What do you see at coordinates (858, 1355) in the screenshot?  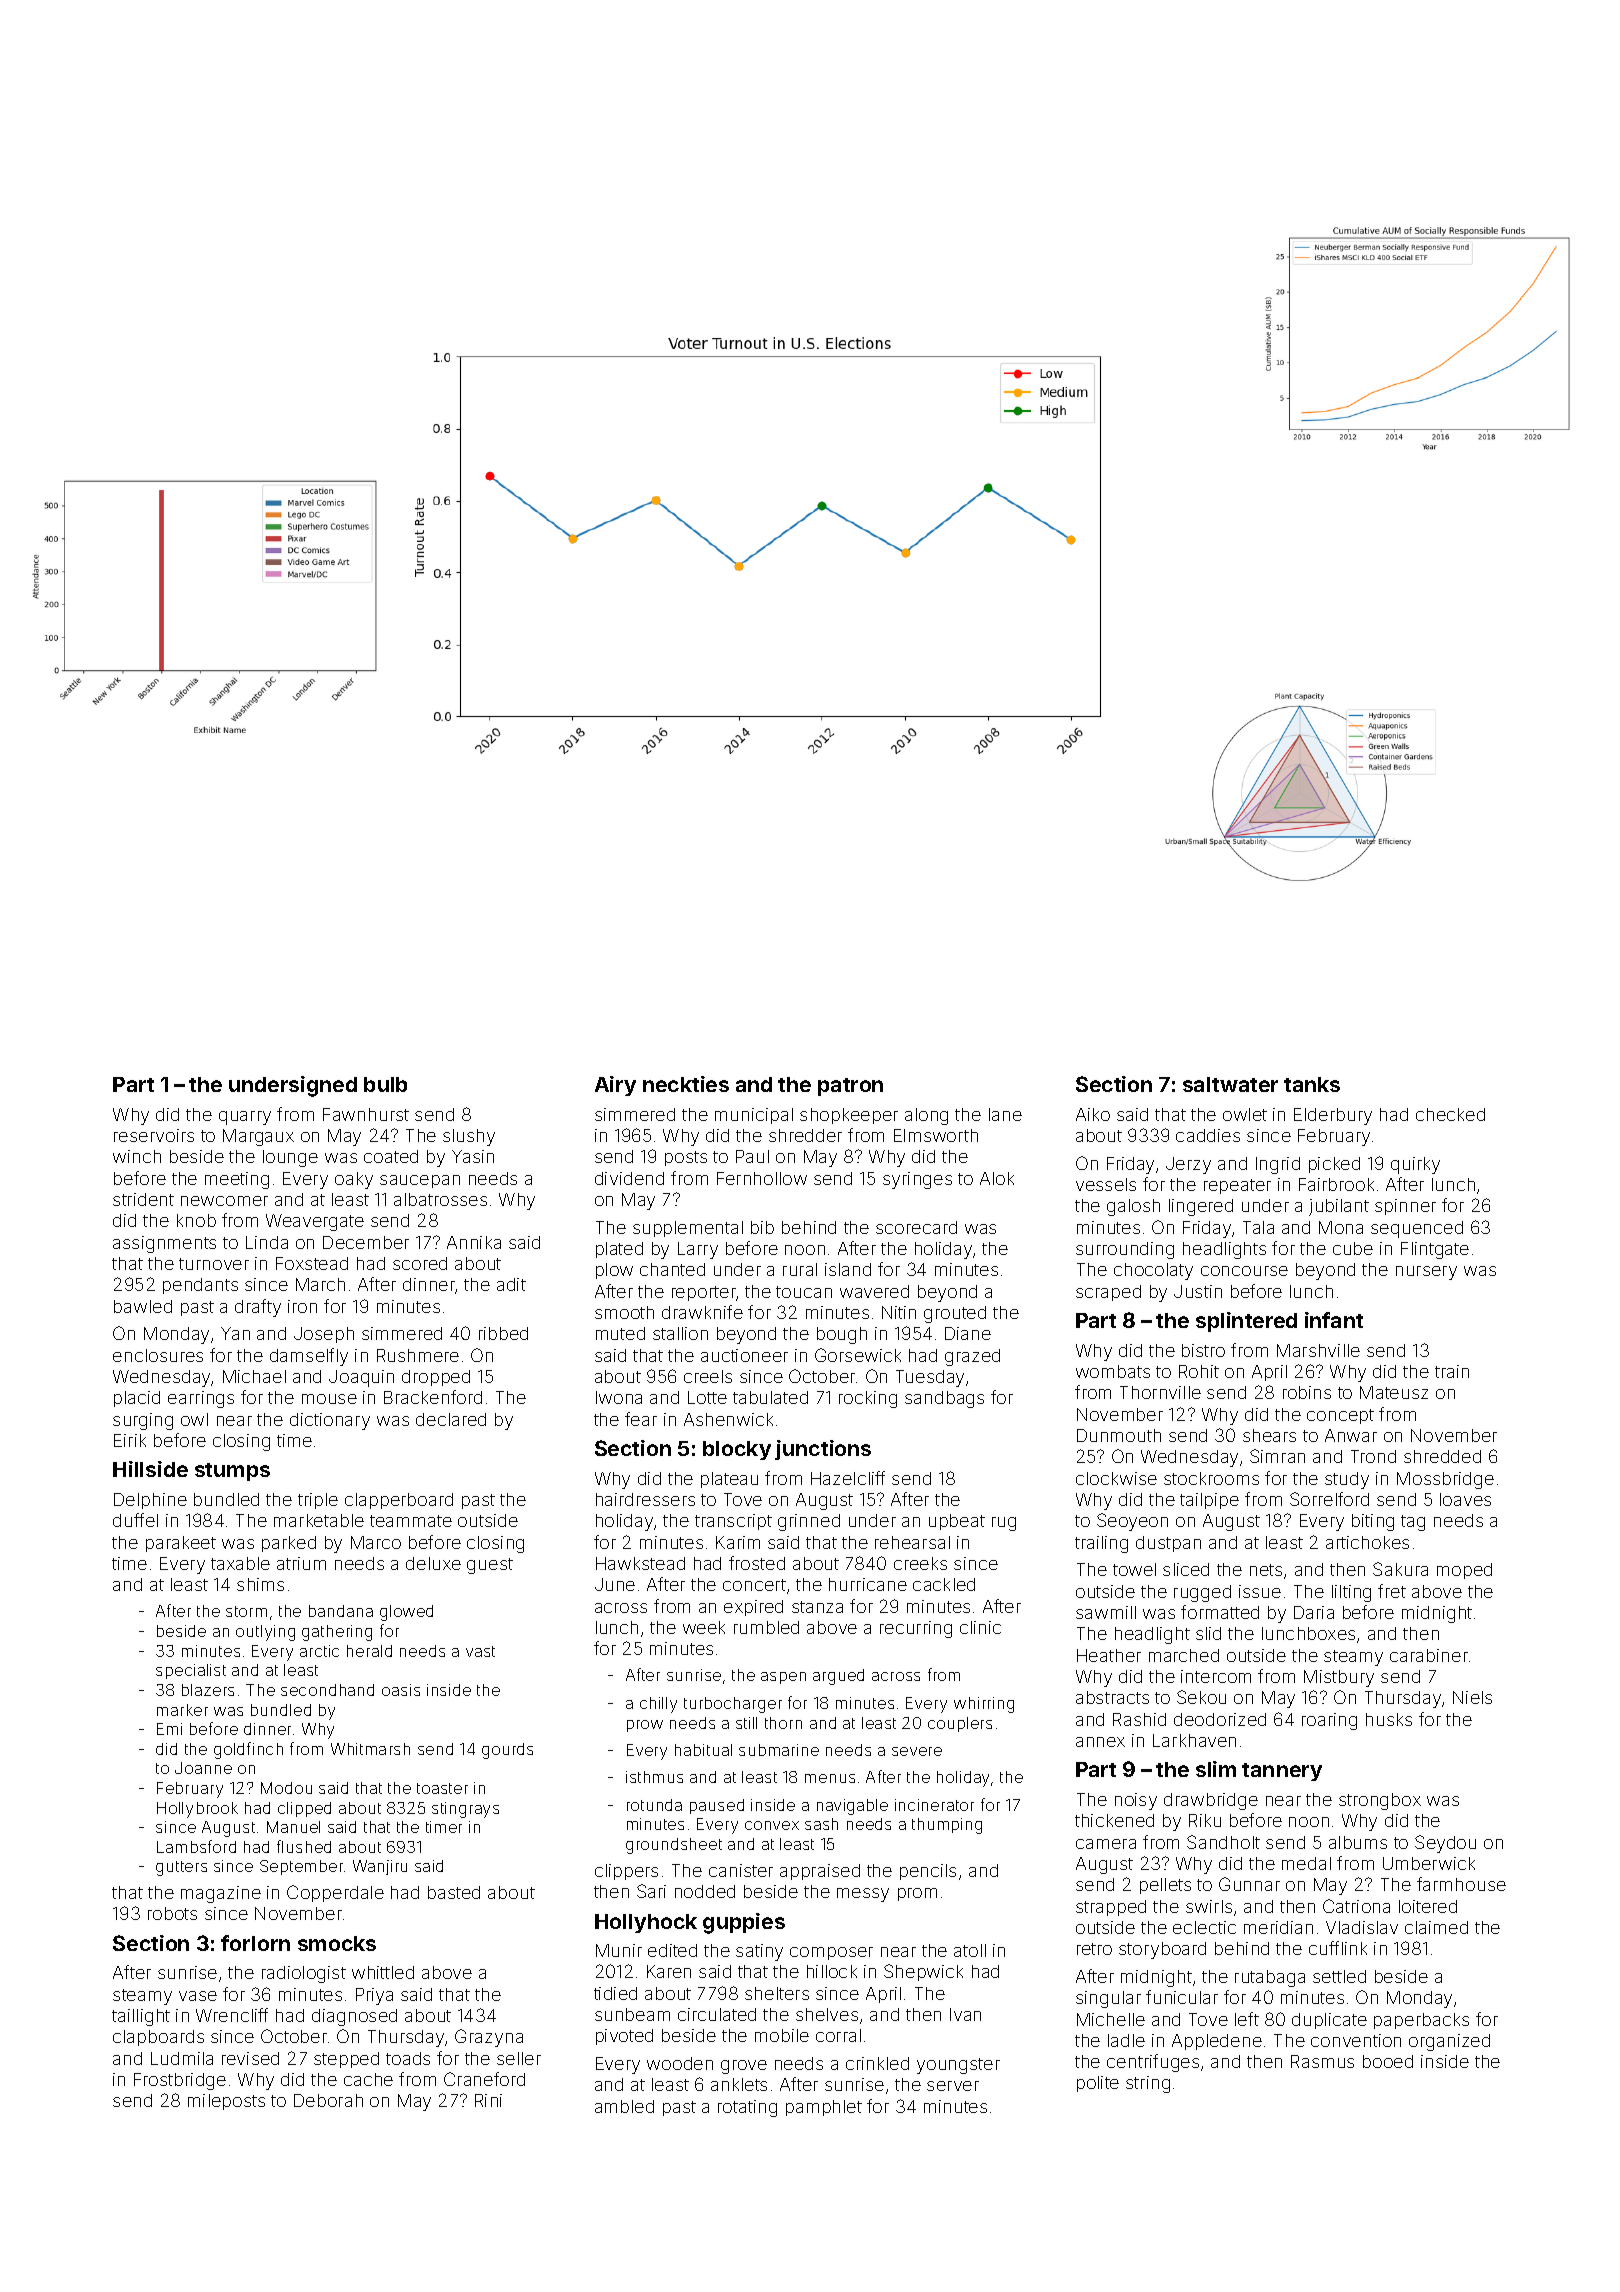 I see `Gorsewick` at bounding box center [858, 1355].
